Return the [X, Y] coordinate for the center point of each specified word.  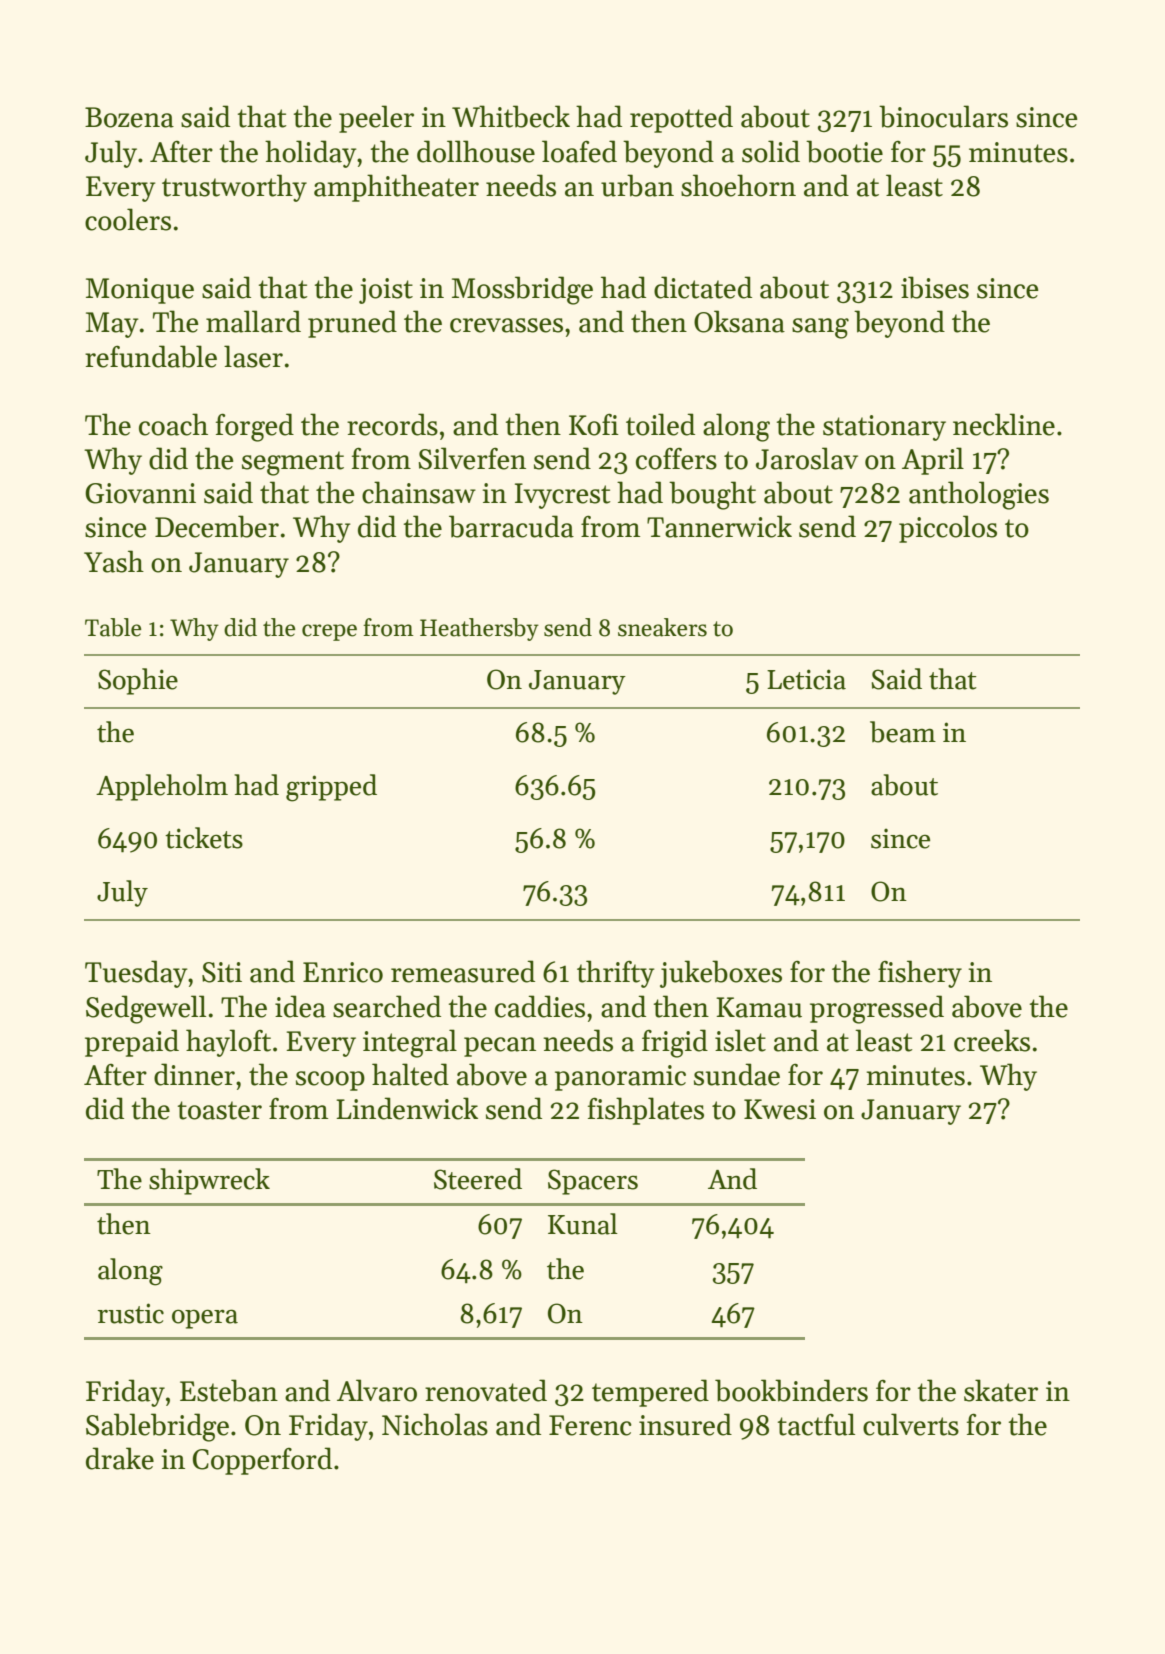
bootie [844, 151]
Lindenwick [407, 1108]
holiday [311, 154]
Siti [222, 972]
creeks [992, 1040]
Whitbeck [511, 116]
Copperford [262, 1461]
